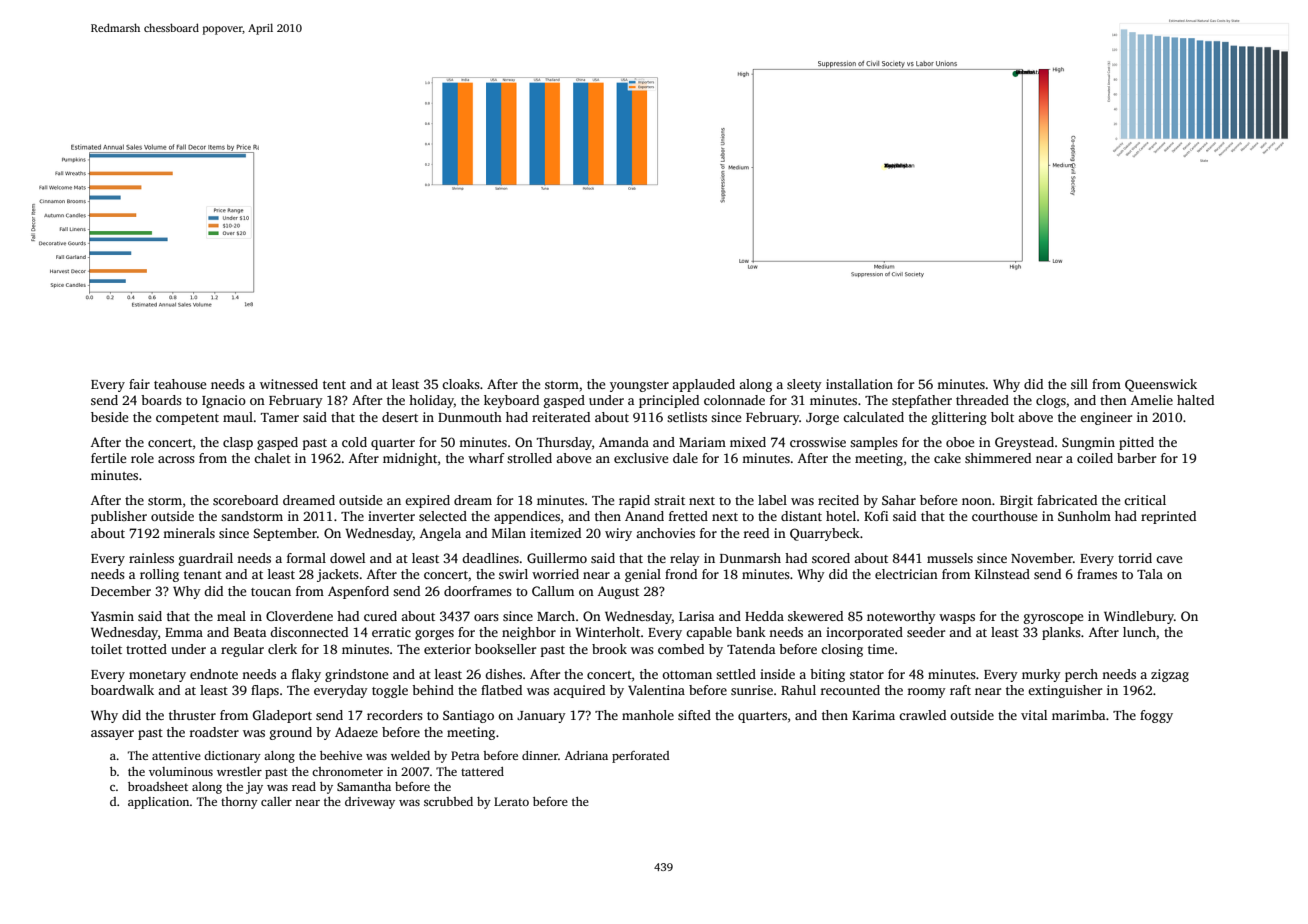 Image resolution: width=1308 pixels, height=924 pixels. I want to click on midnight, so click(410, 459).
